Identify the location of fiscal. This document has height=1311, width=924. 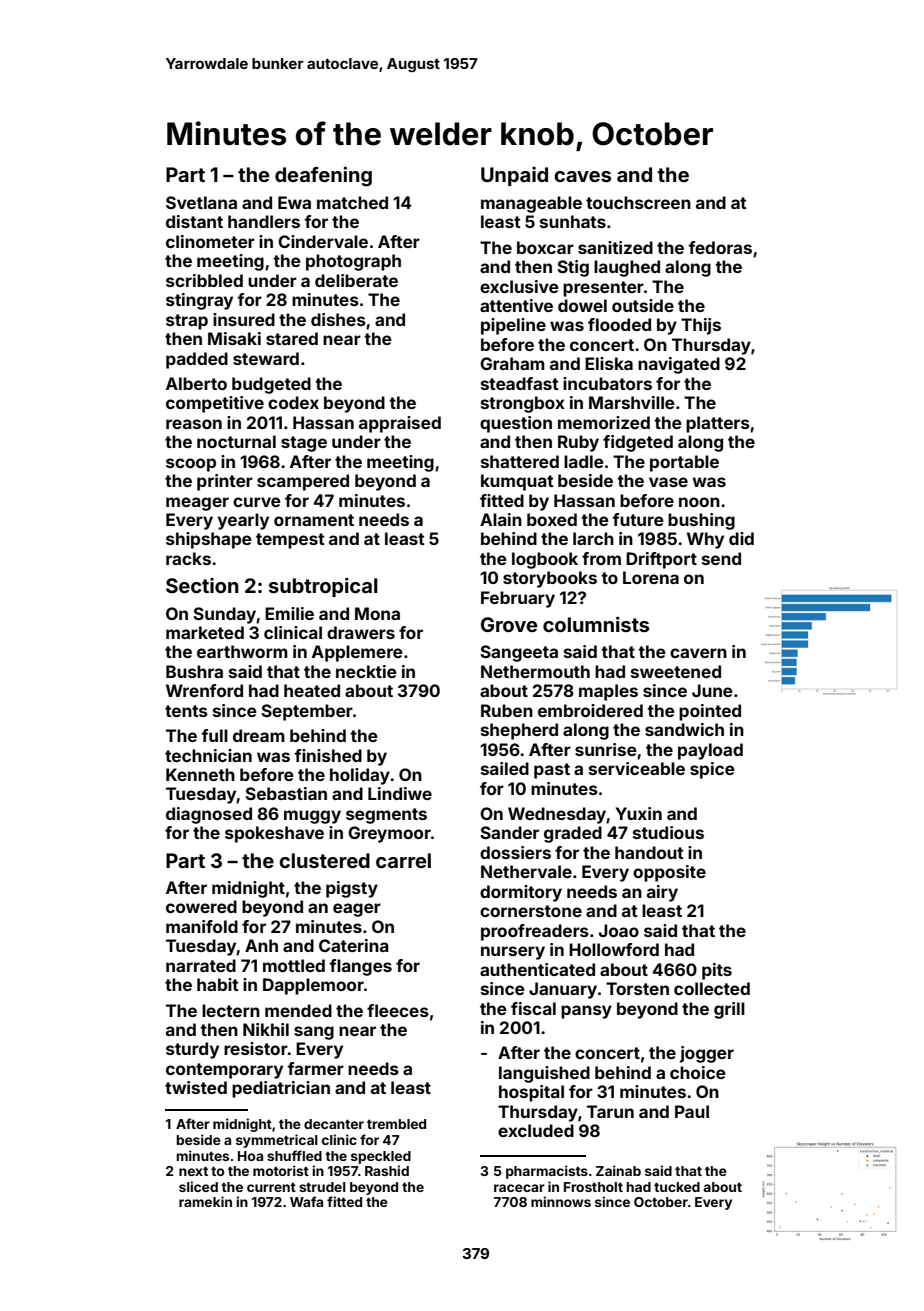
(533, 1008).
